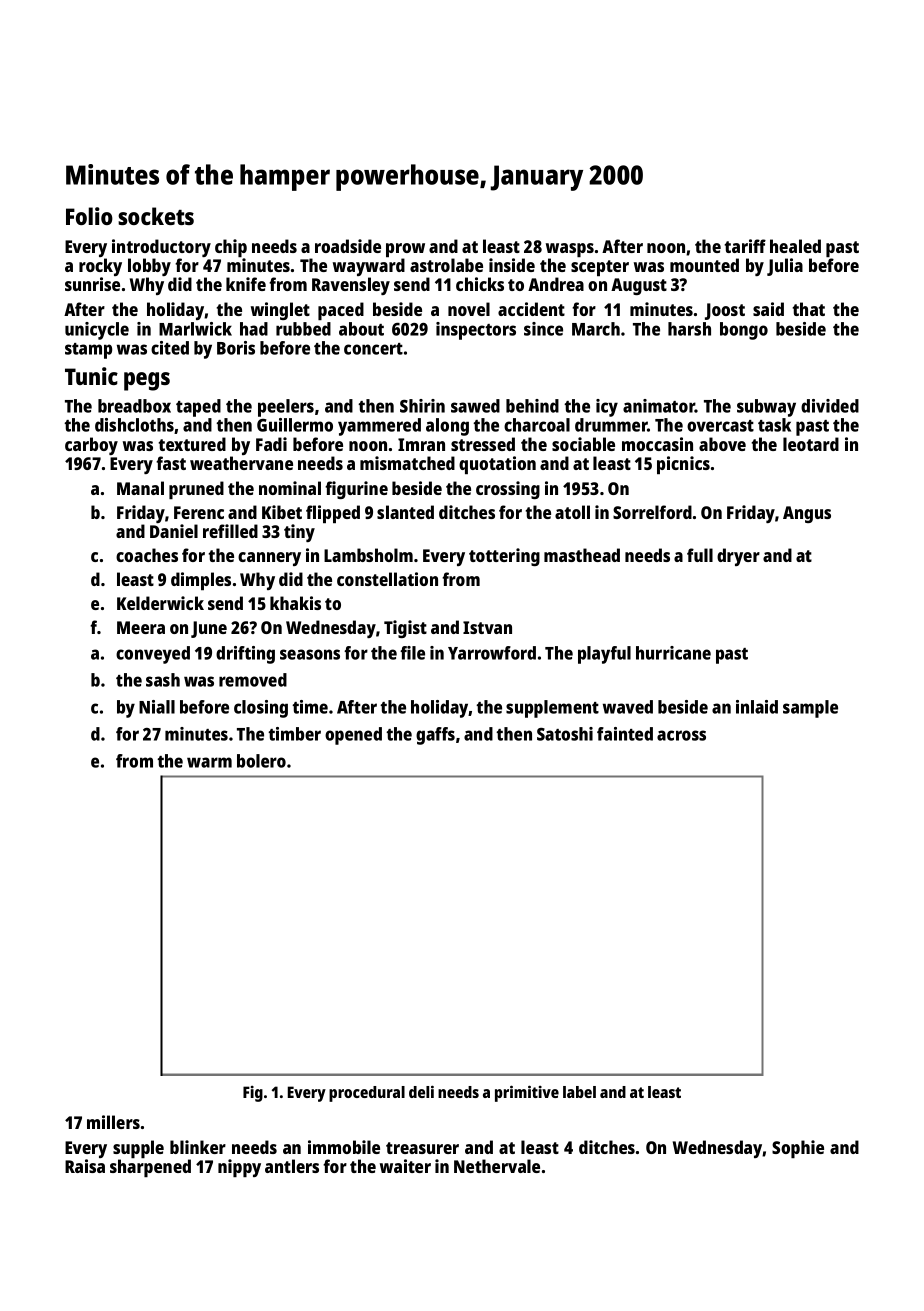 This image has width=924, height=1311. What do you see at coordinates (704, 265) in the image?
I see `mounted` at bounding box center [704, 265].
